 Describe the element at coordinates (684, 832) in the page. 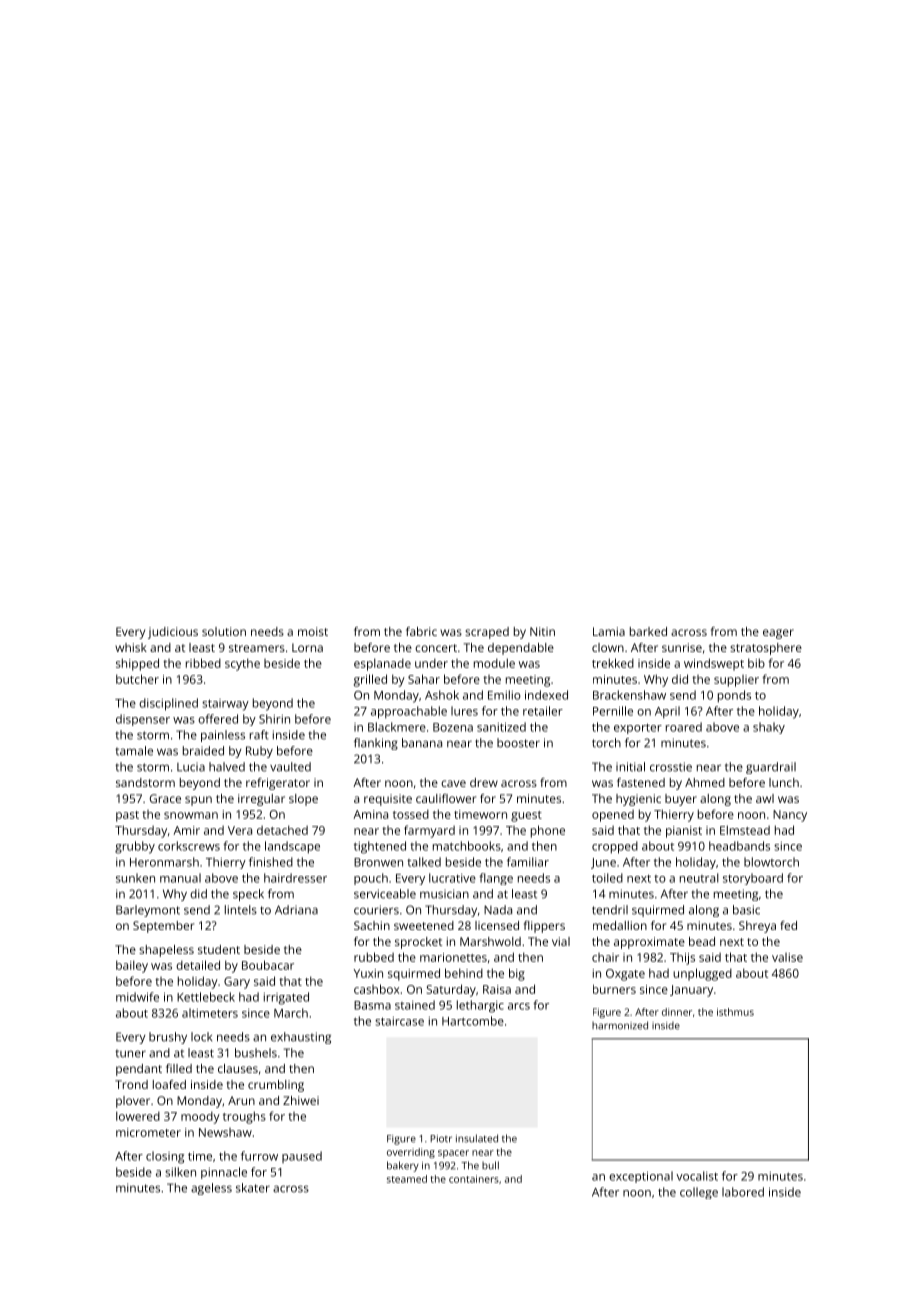

I see `pianist` at that location.
